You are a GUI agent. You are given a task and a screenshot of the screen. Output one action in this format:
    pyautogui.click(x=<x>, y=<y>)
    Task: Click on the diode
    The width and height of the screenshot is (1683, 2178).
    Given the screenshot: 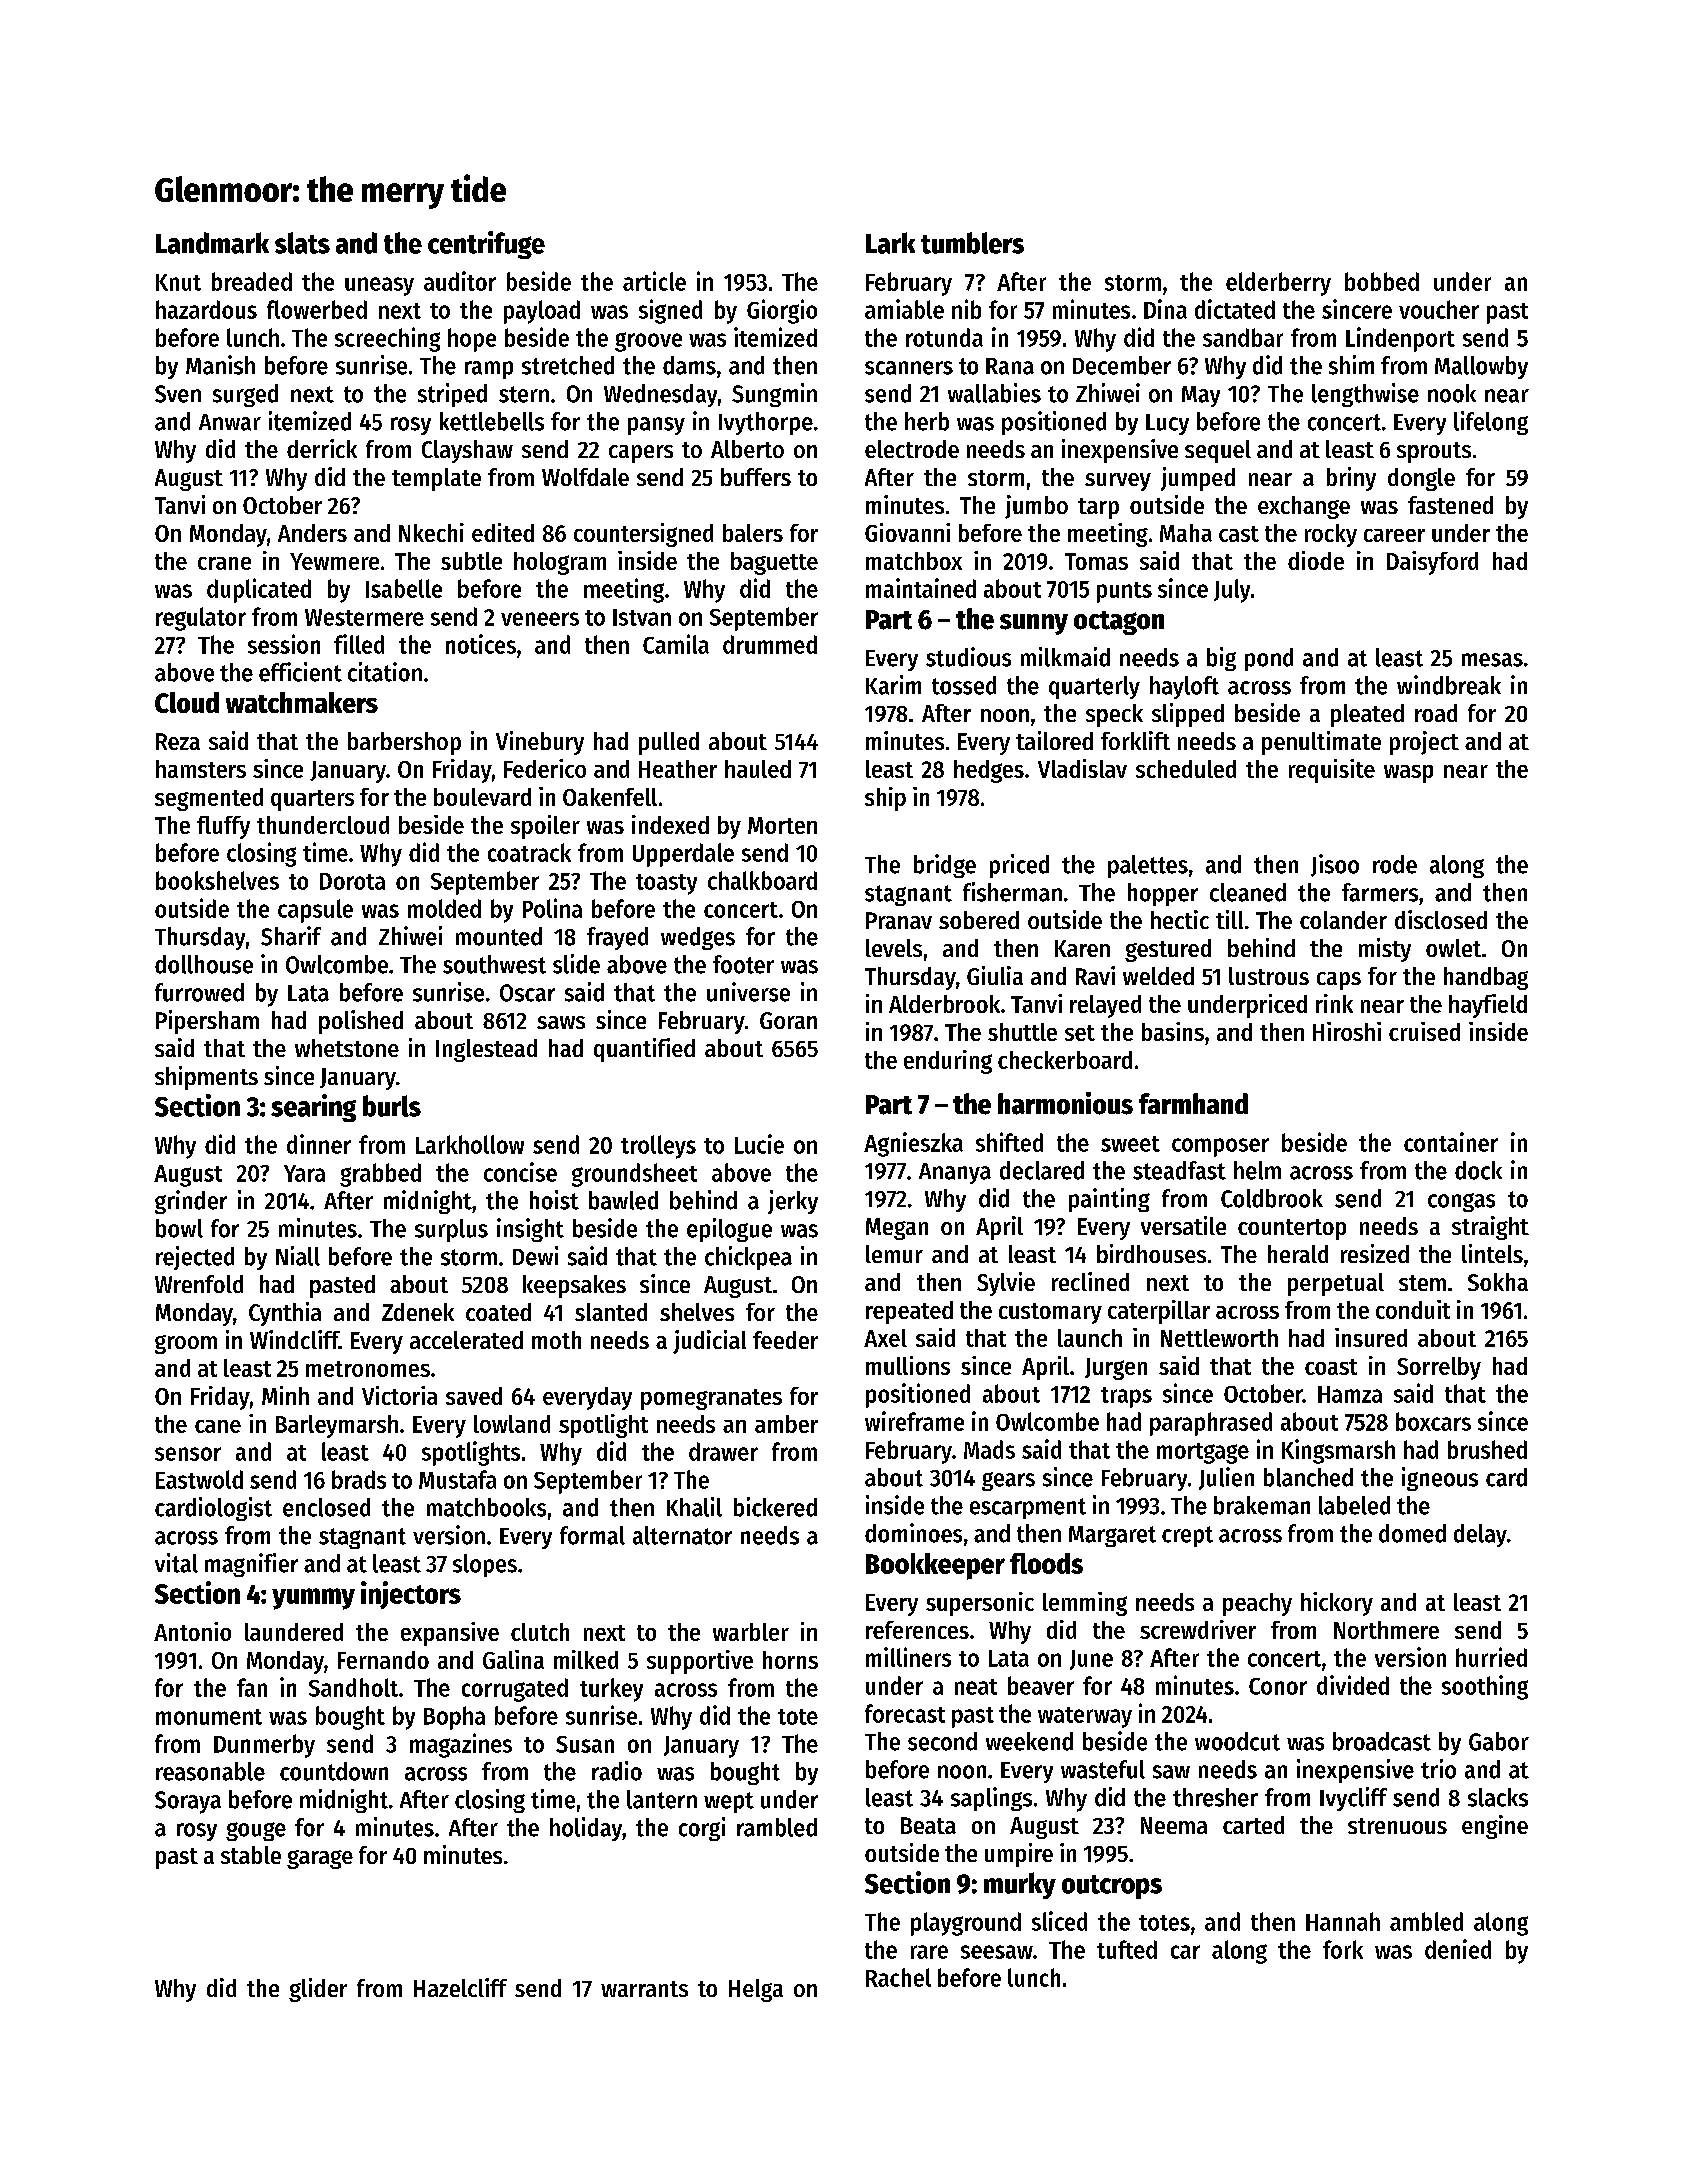 What is the action you would take?
    pyautogui.click(x=1316, y=560)
